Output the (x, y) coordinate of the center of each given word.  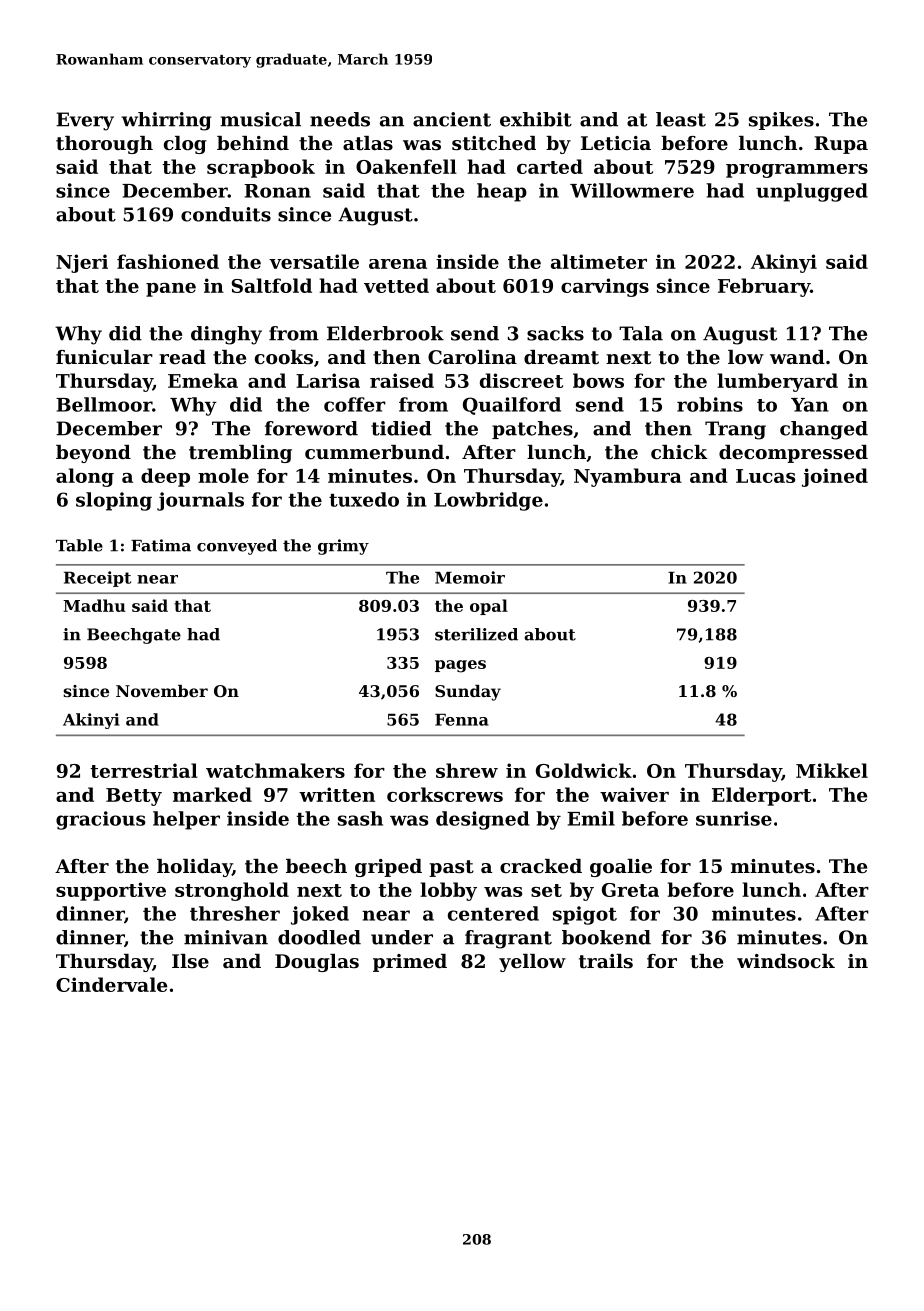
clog (185, 145)
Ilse (190, 961)
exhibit (536, 119)
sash (360, 818)
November (162, 691)
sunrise (734, 818)
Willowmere (632, 190)
